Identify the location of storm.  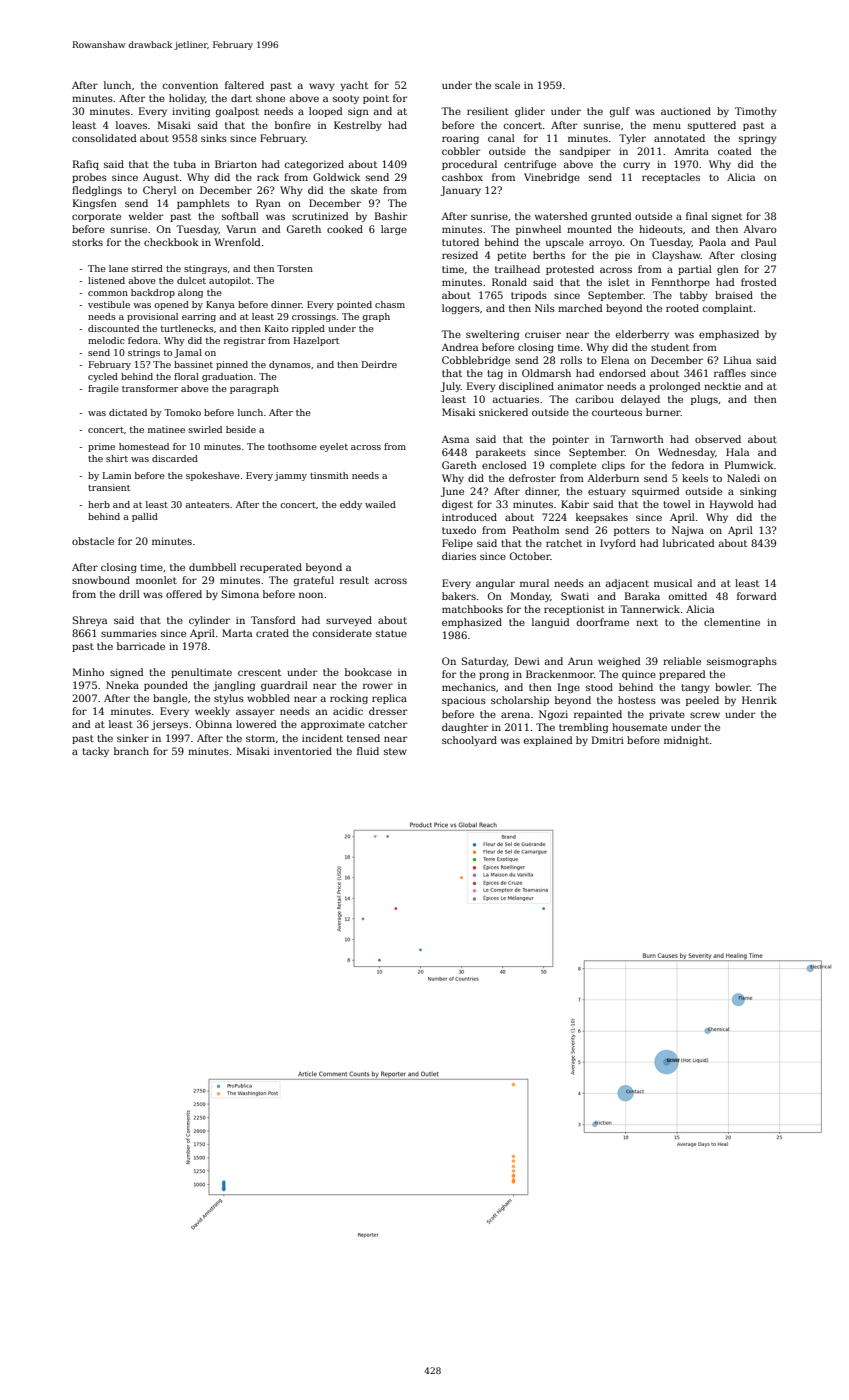
(260, 738).
